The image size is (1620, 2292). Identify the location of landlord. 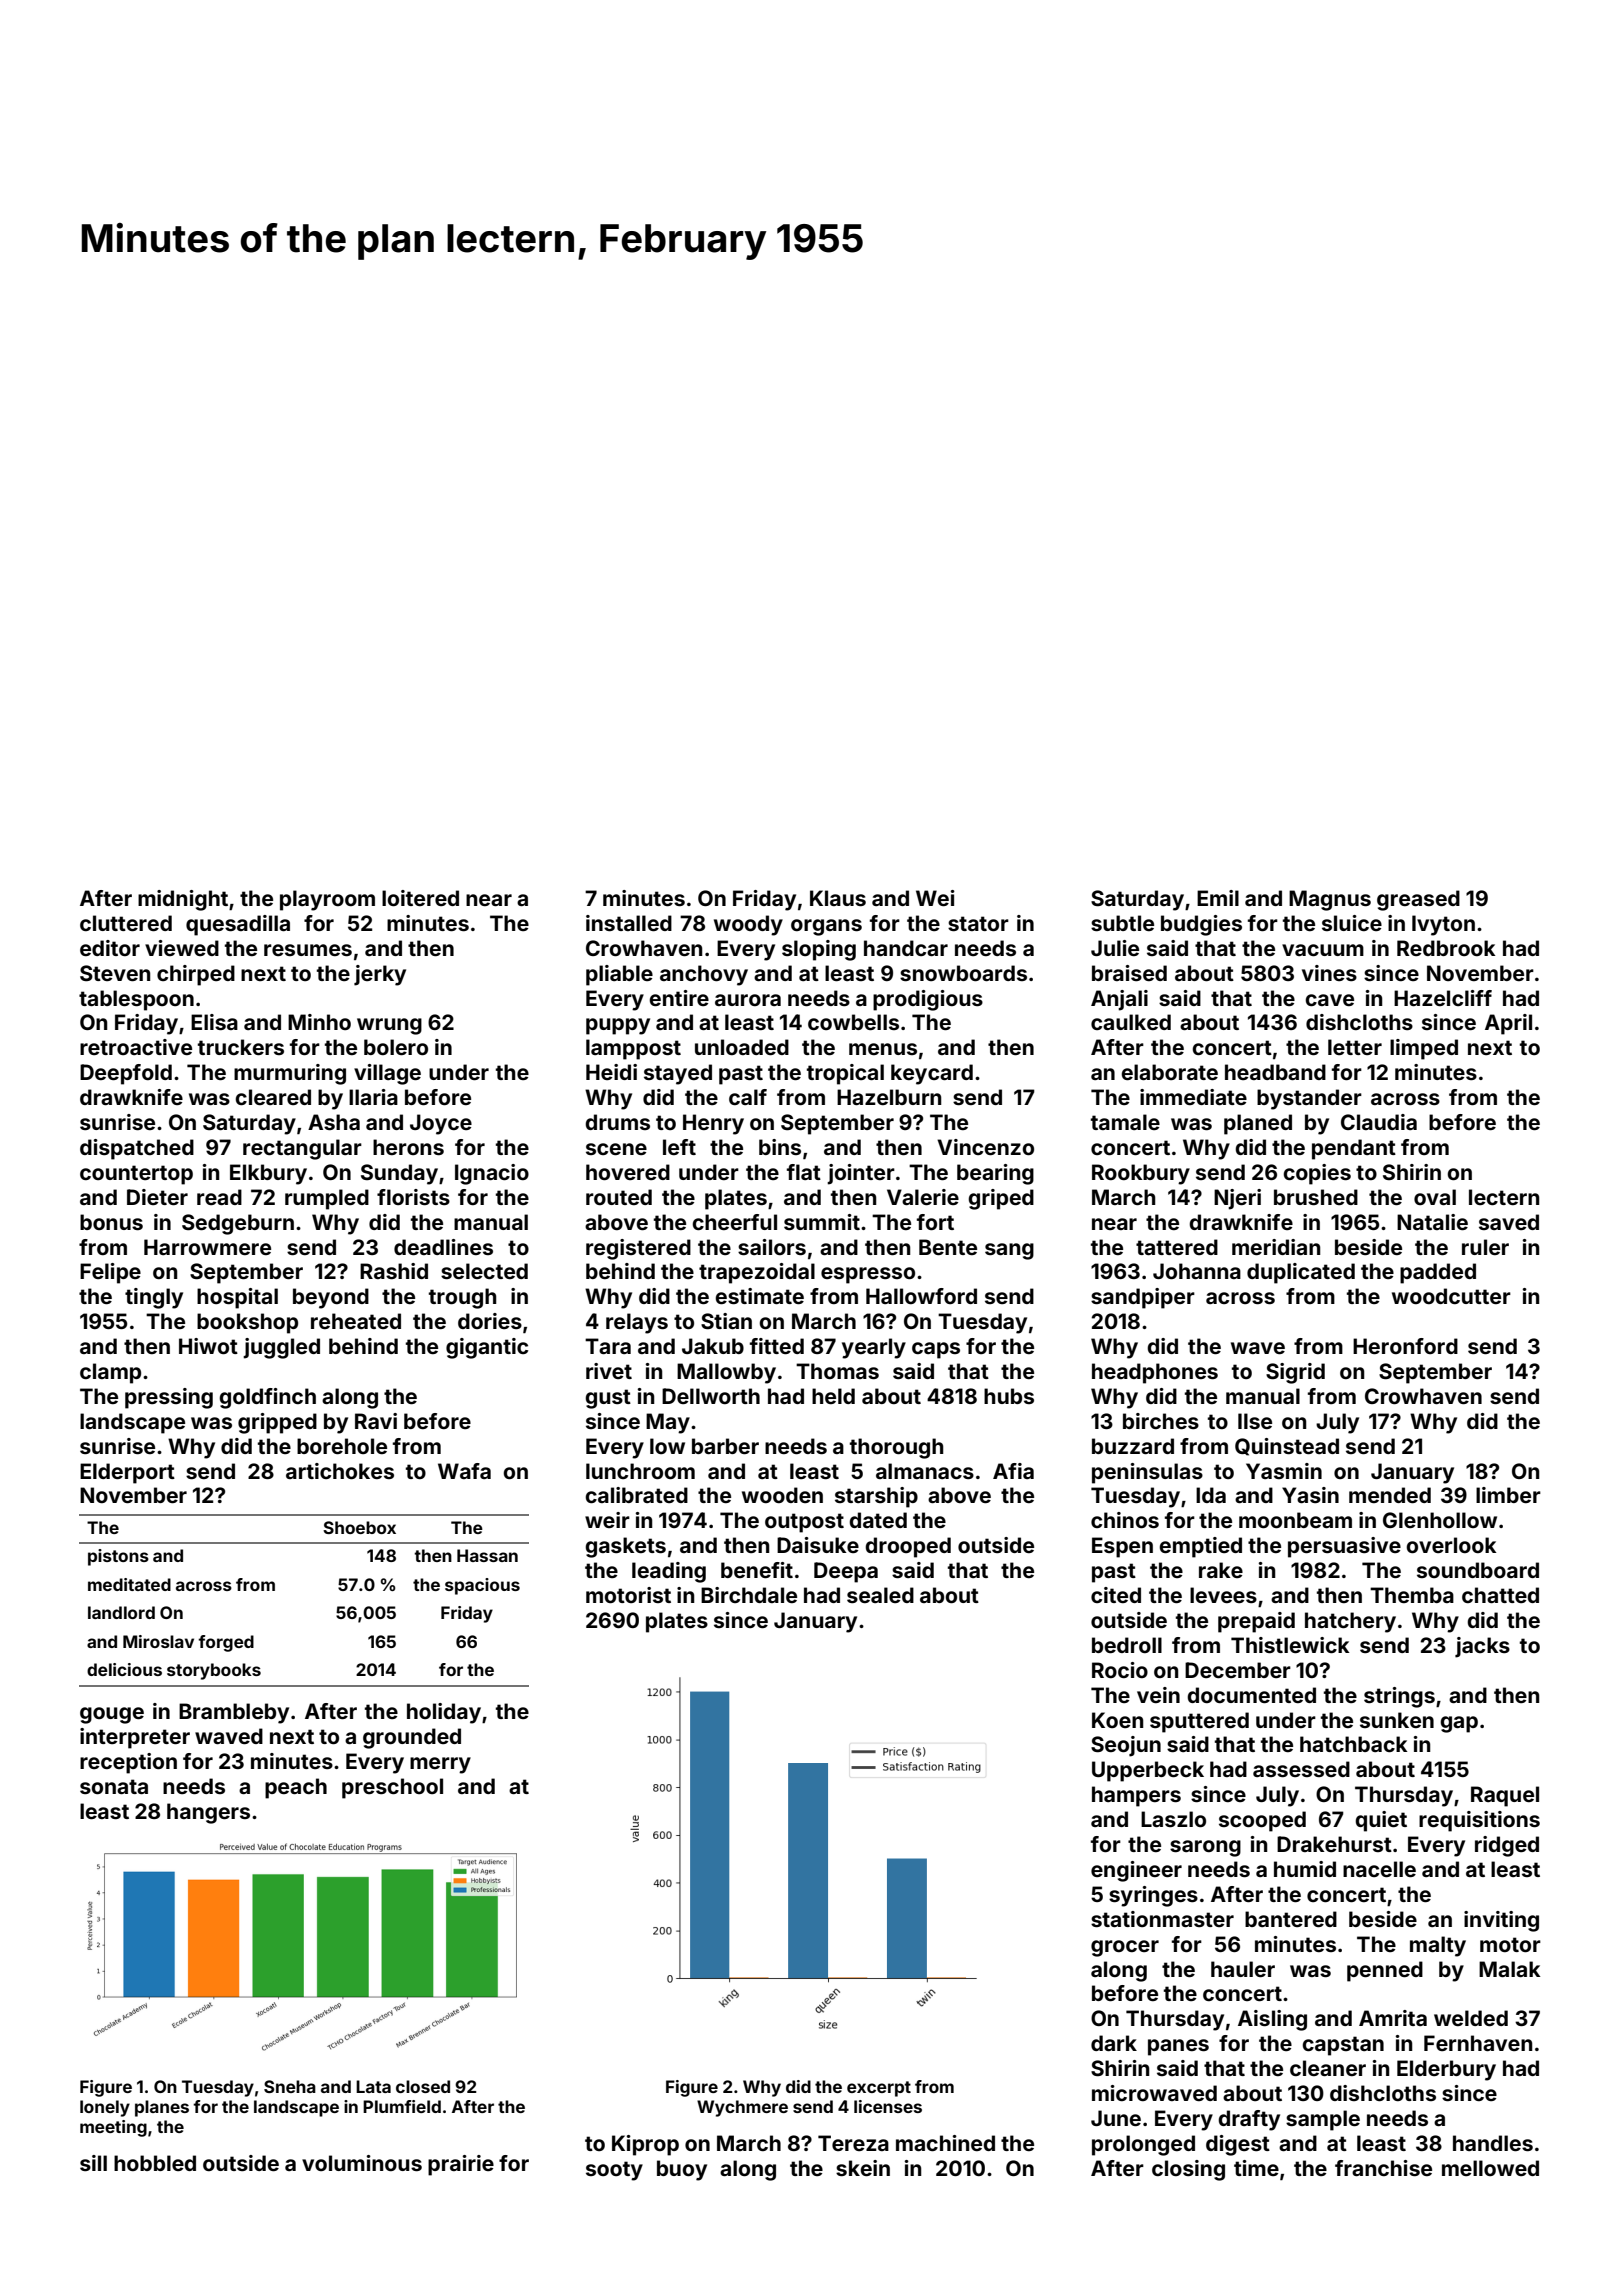
(121, 1612).
